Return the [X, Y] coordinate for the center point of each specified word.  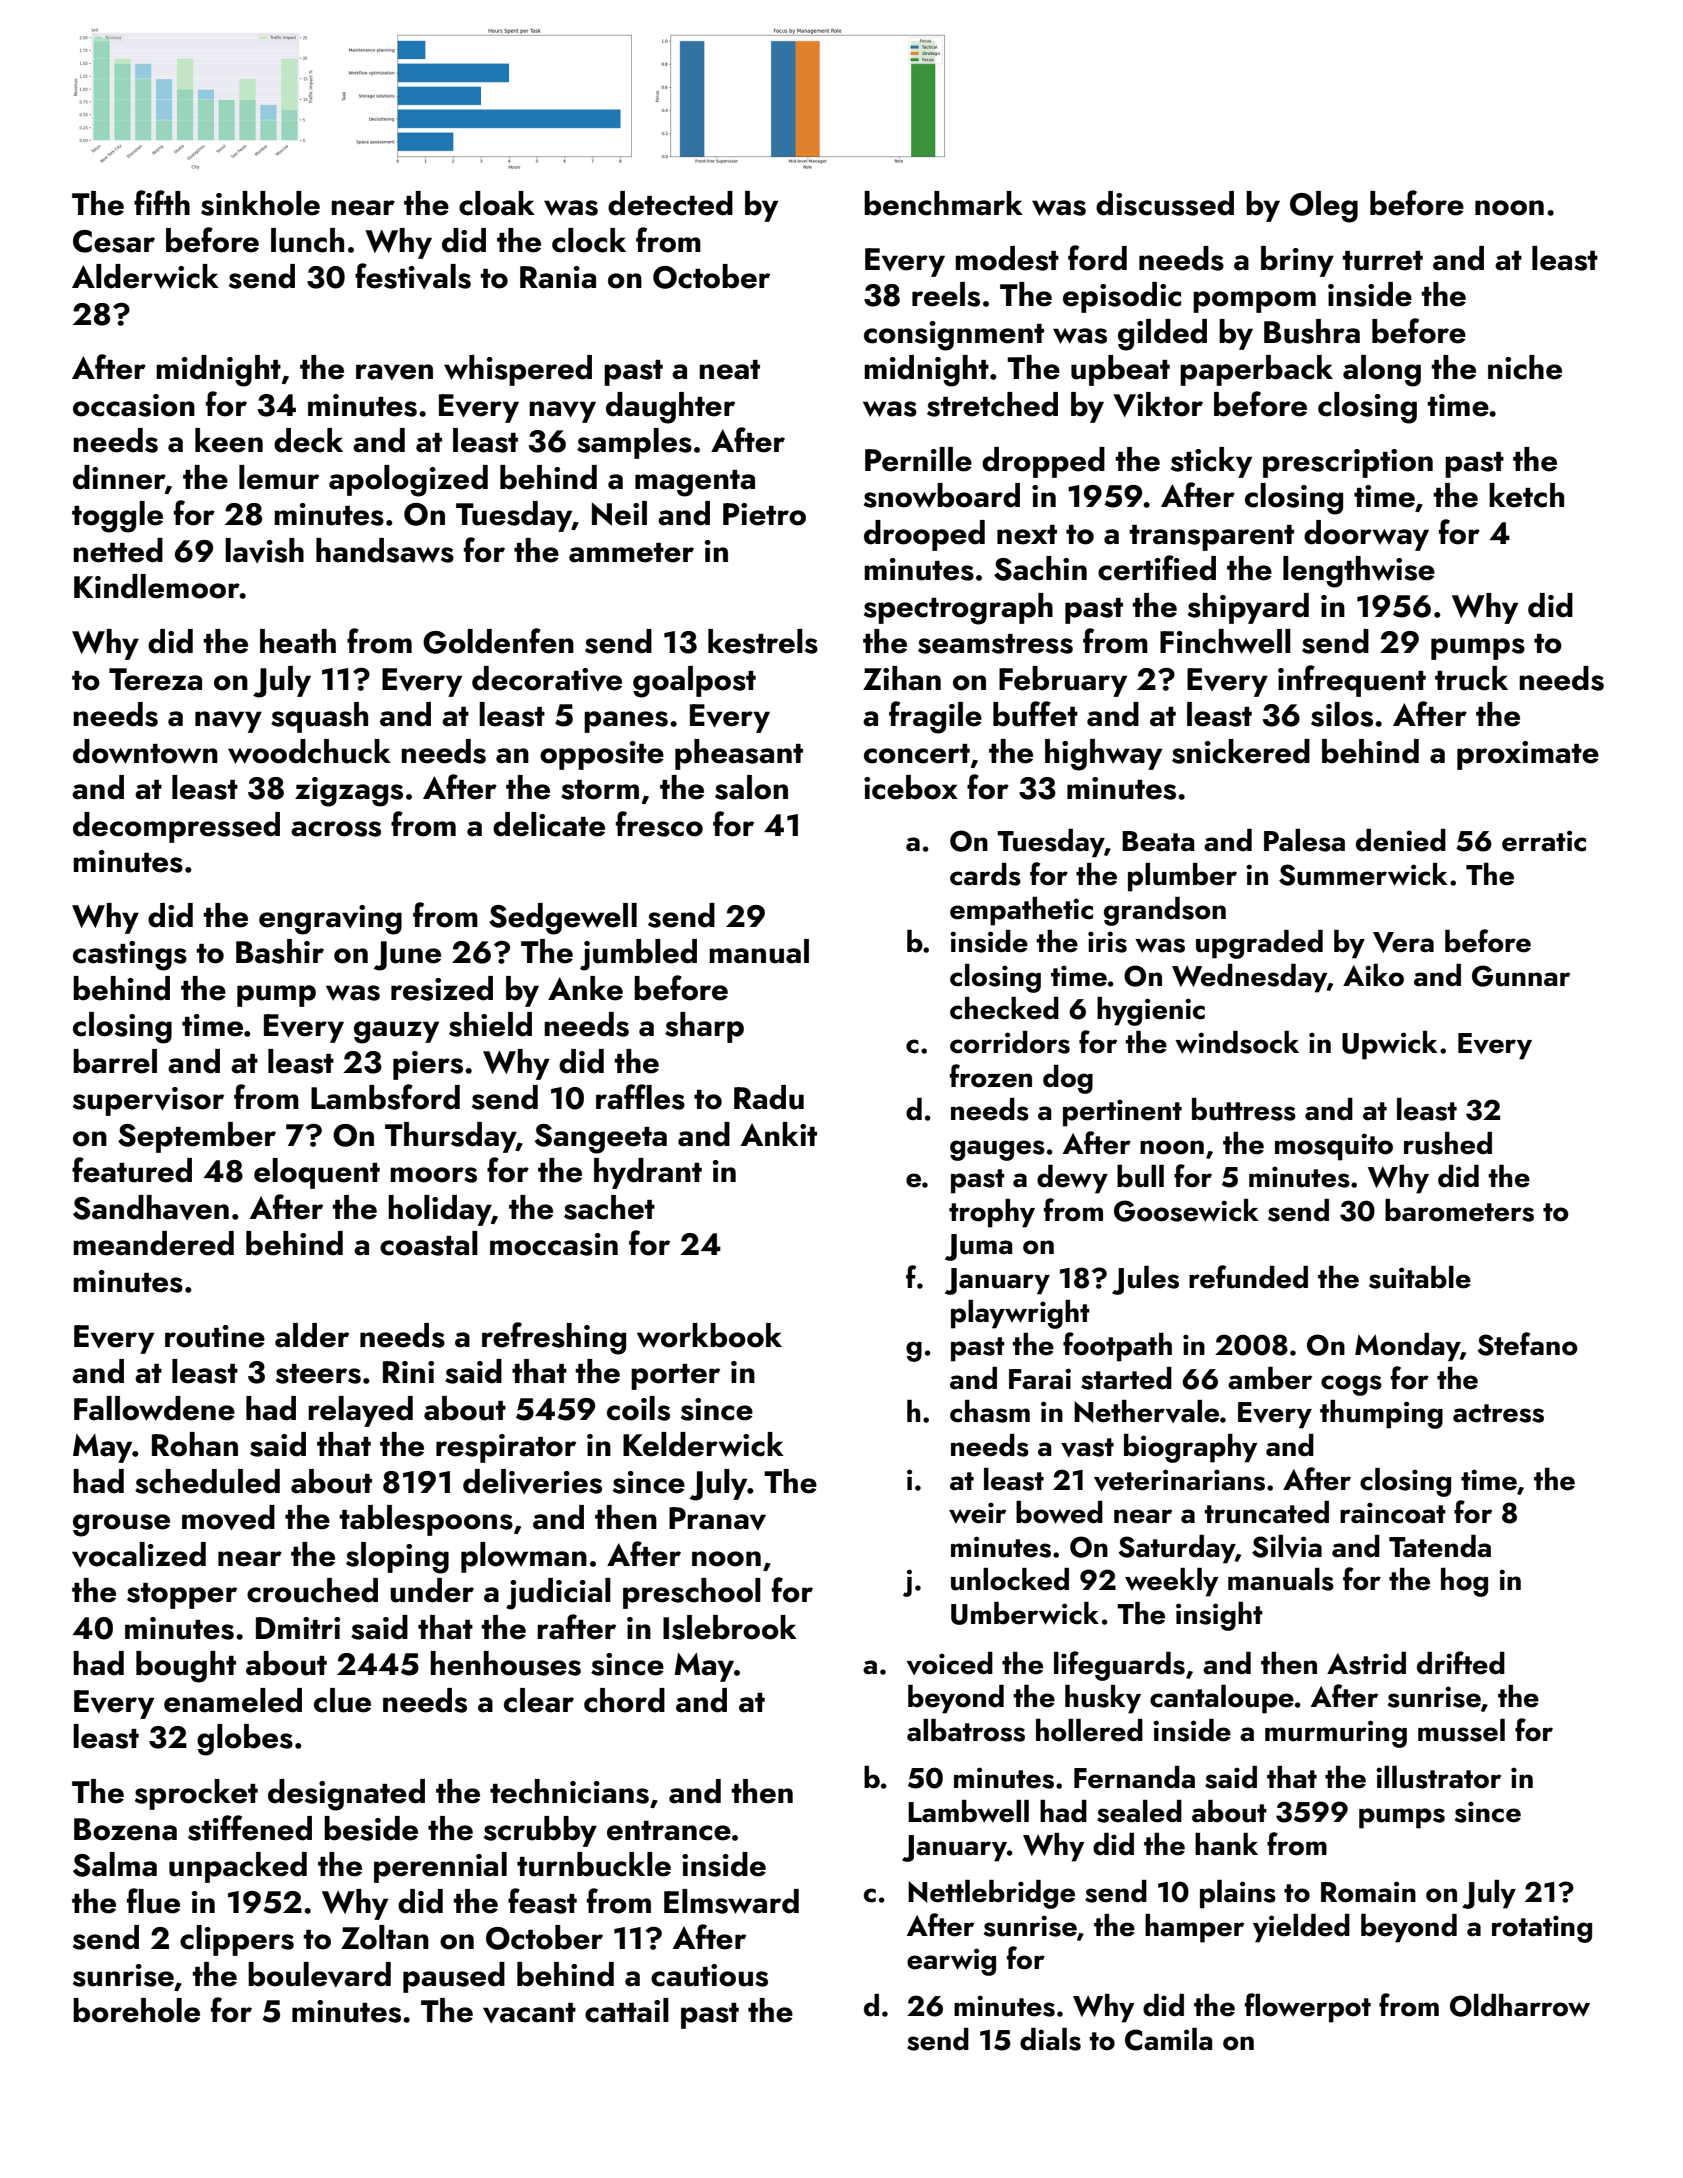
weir [977, 1513]
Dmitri [298, 1628]
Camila [1168, 2039]
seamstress [995, 644]
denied [1401, 840]
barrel [115, 1061]
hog [1464, 1582]
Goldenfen [498, 641]
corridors [1010, 1042]
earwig [951, 1962]
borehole [136, 2010]
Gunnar [1521, 976]
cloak [497, 203]
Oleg [1324, 207]
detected [670, 203]
